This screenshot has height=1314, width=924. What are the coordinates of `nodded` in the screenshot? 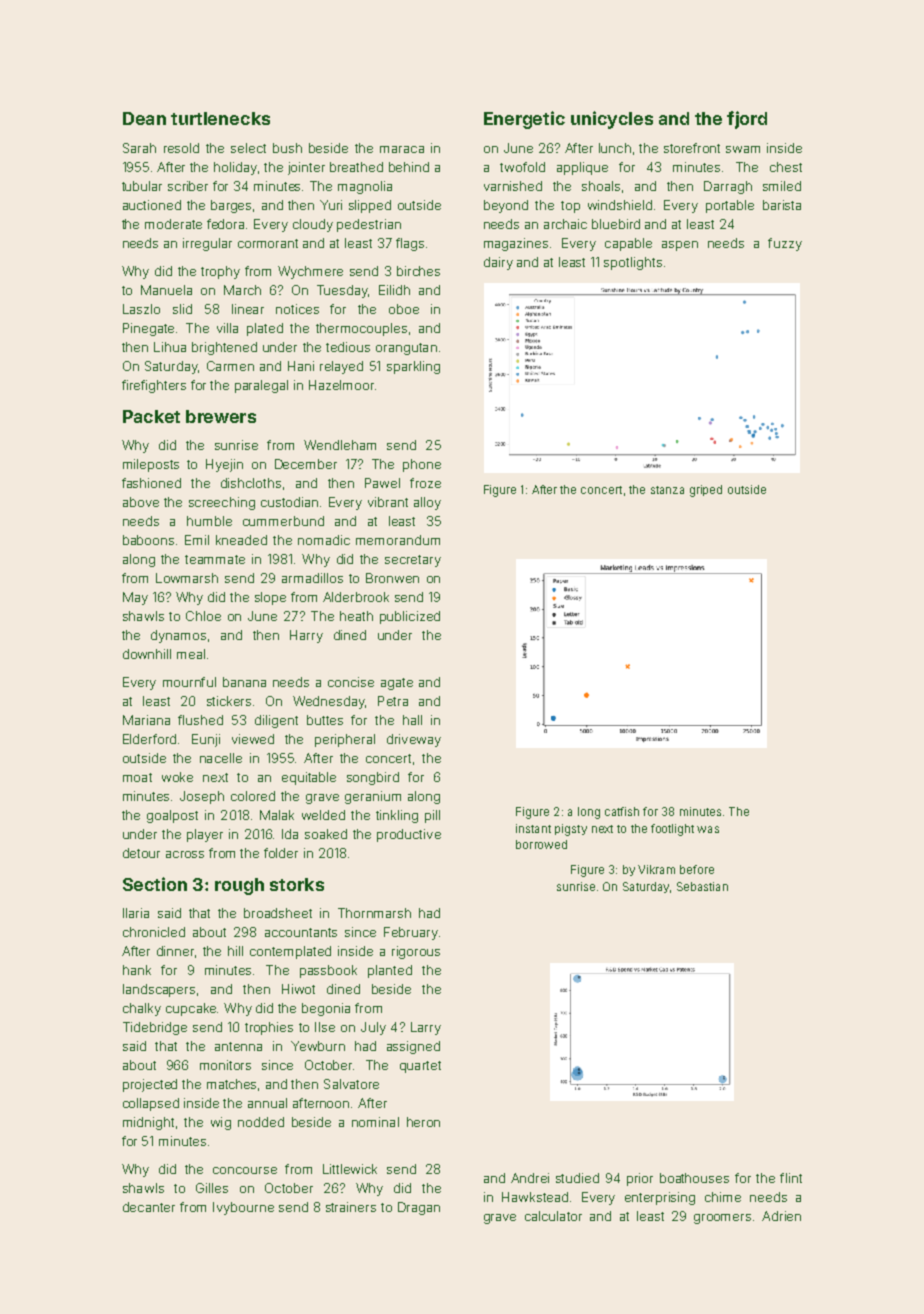 It's located at (261, 1122).
